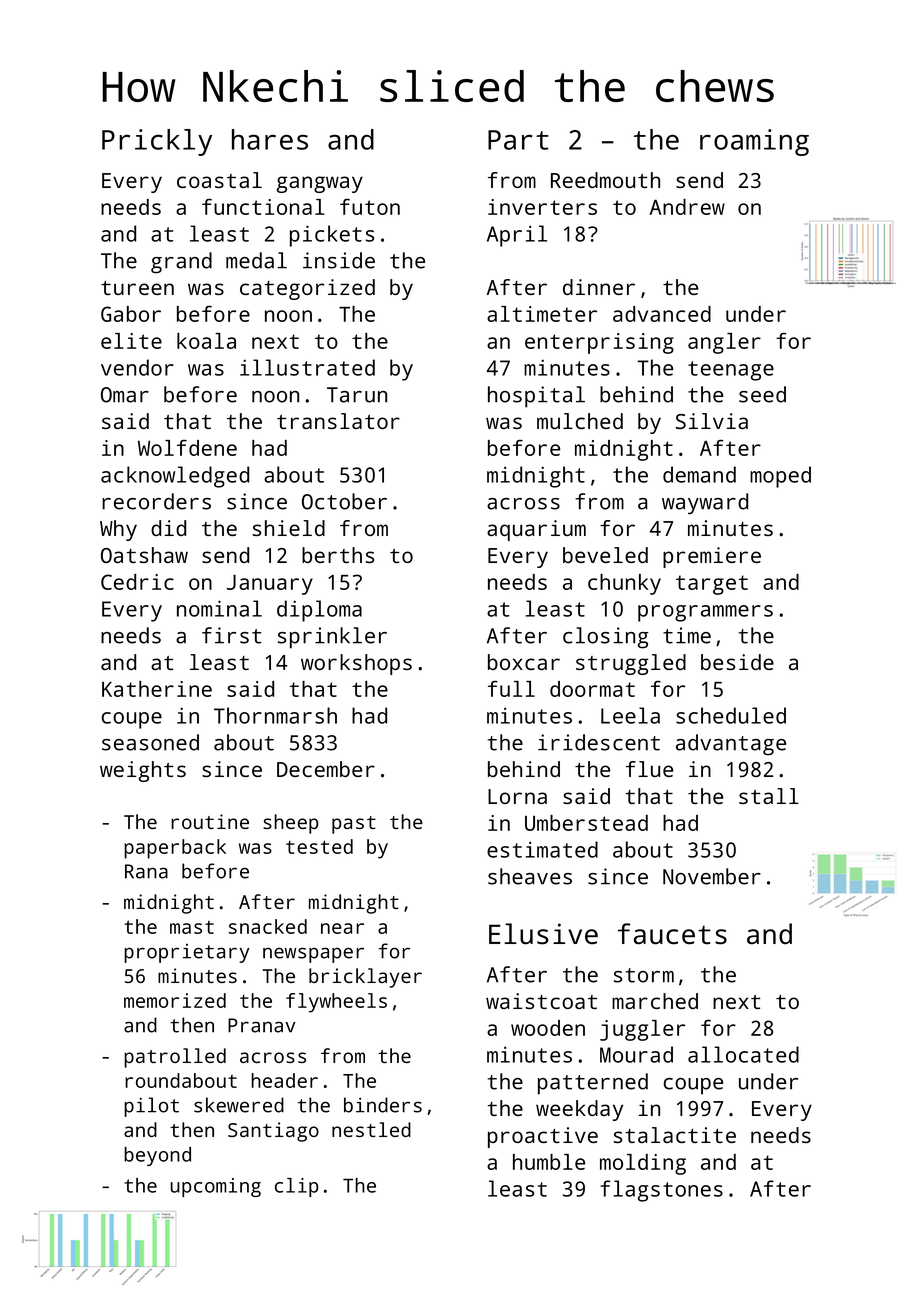  I want to click on roaming, so click(754, 142).
